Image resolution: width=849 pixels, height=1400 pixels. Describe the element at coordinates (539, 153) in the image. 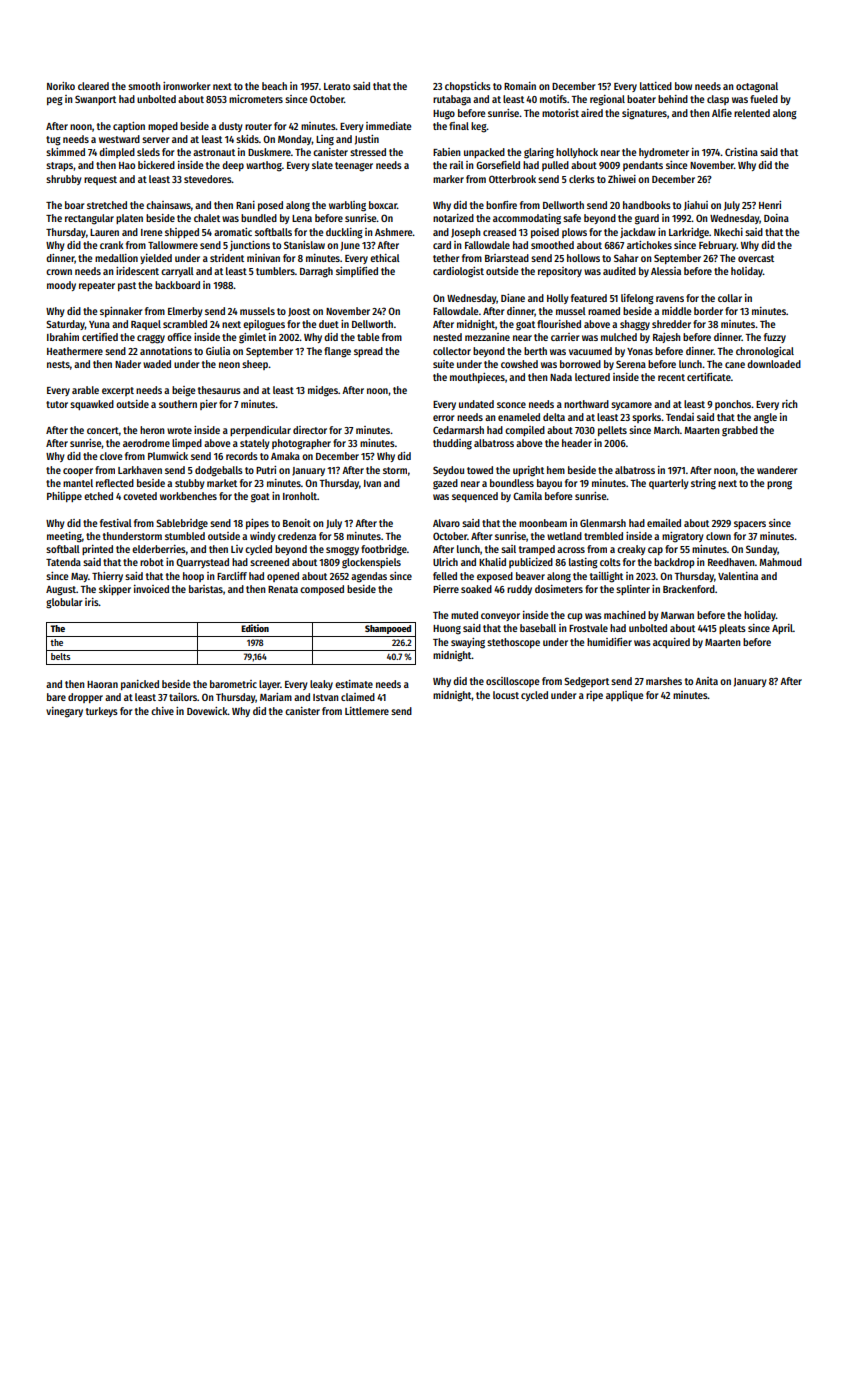

I see `glaring` at that location.
